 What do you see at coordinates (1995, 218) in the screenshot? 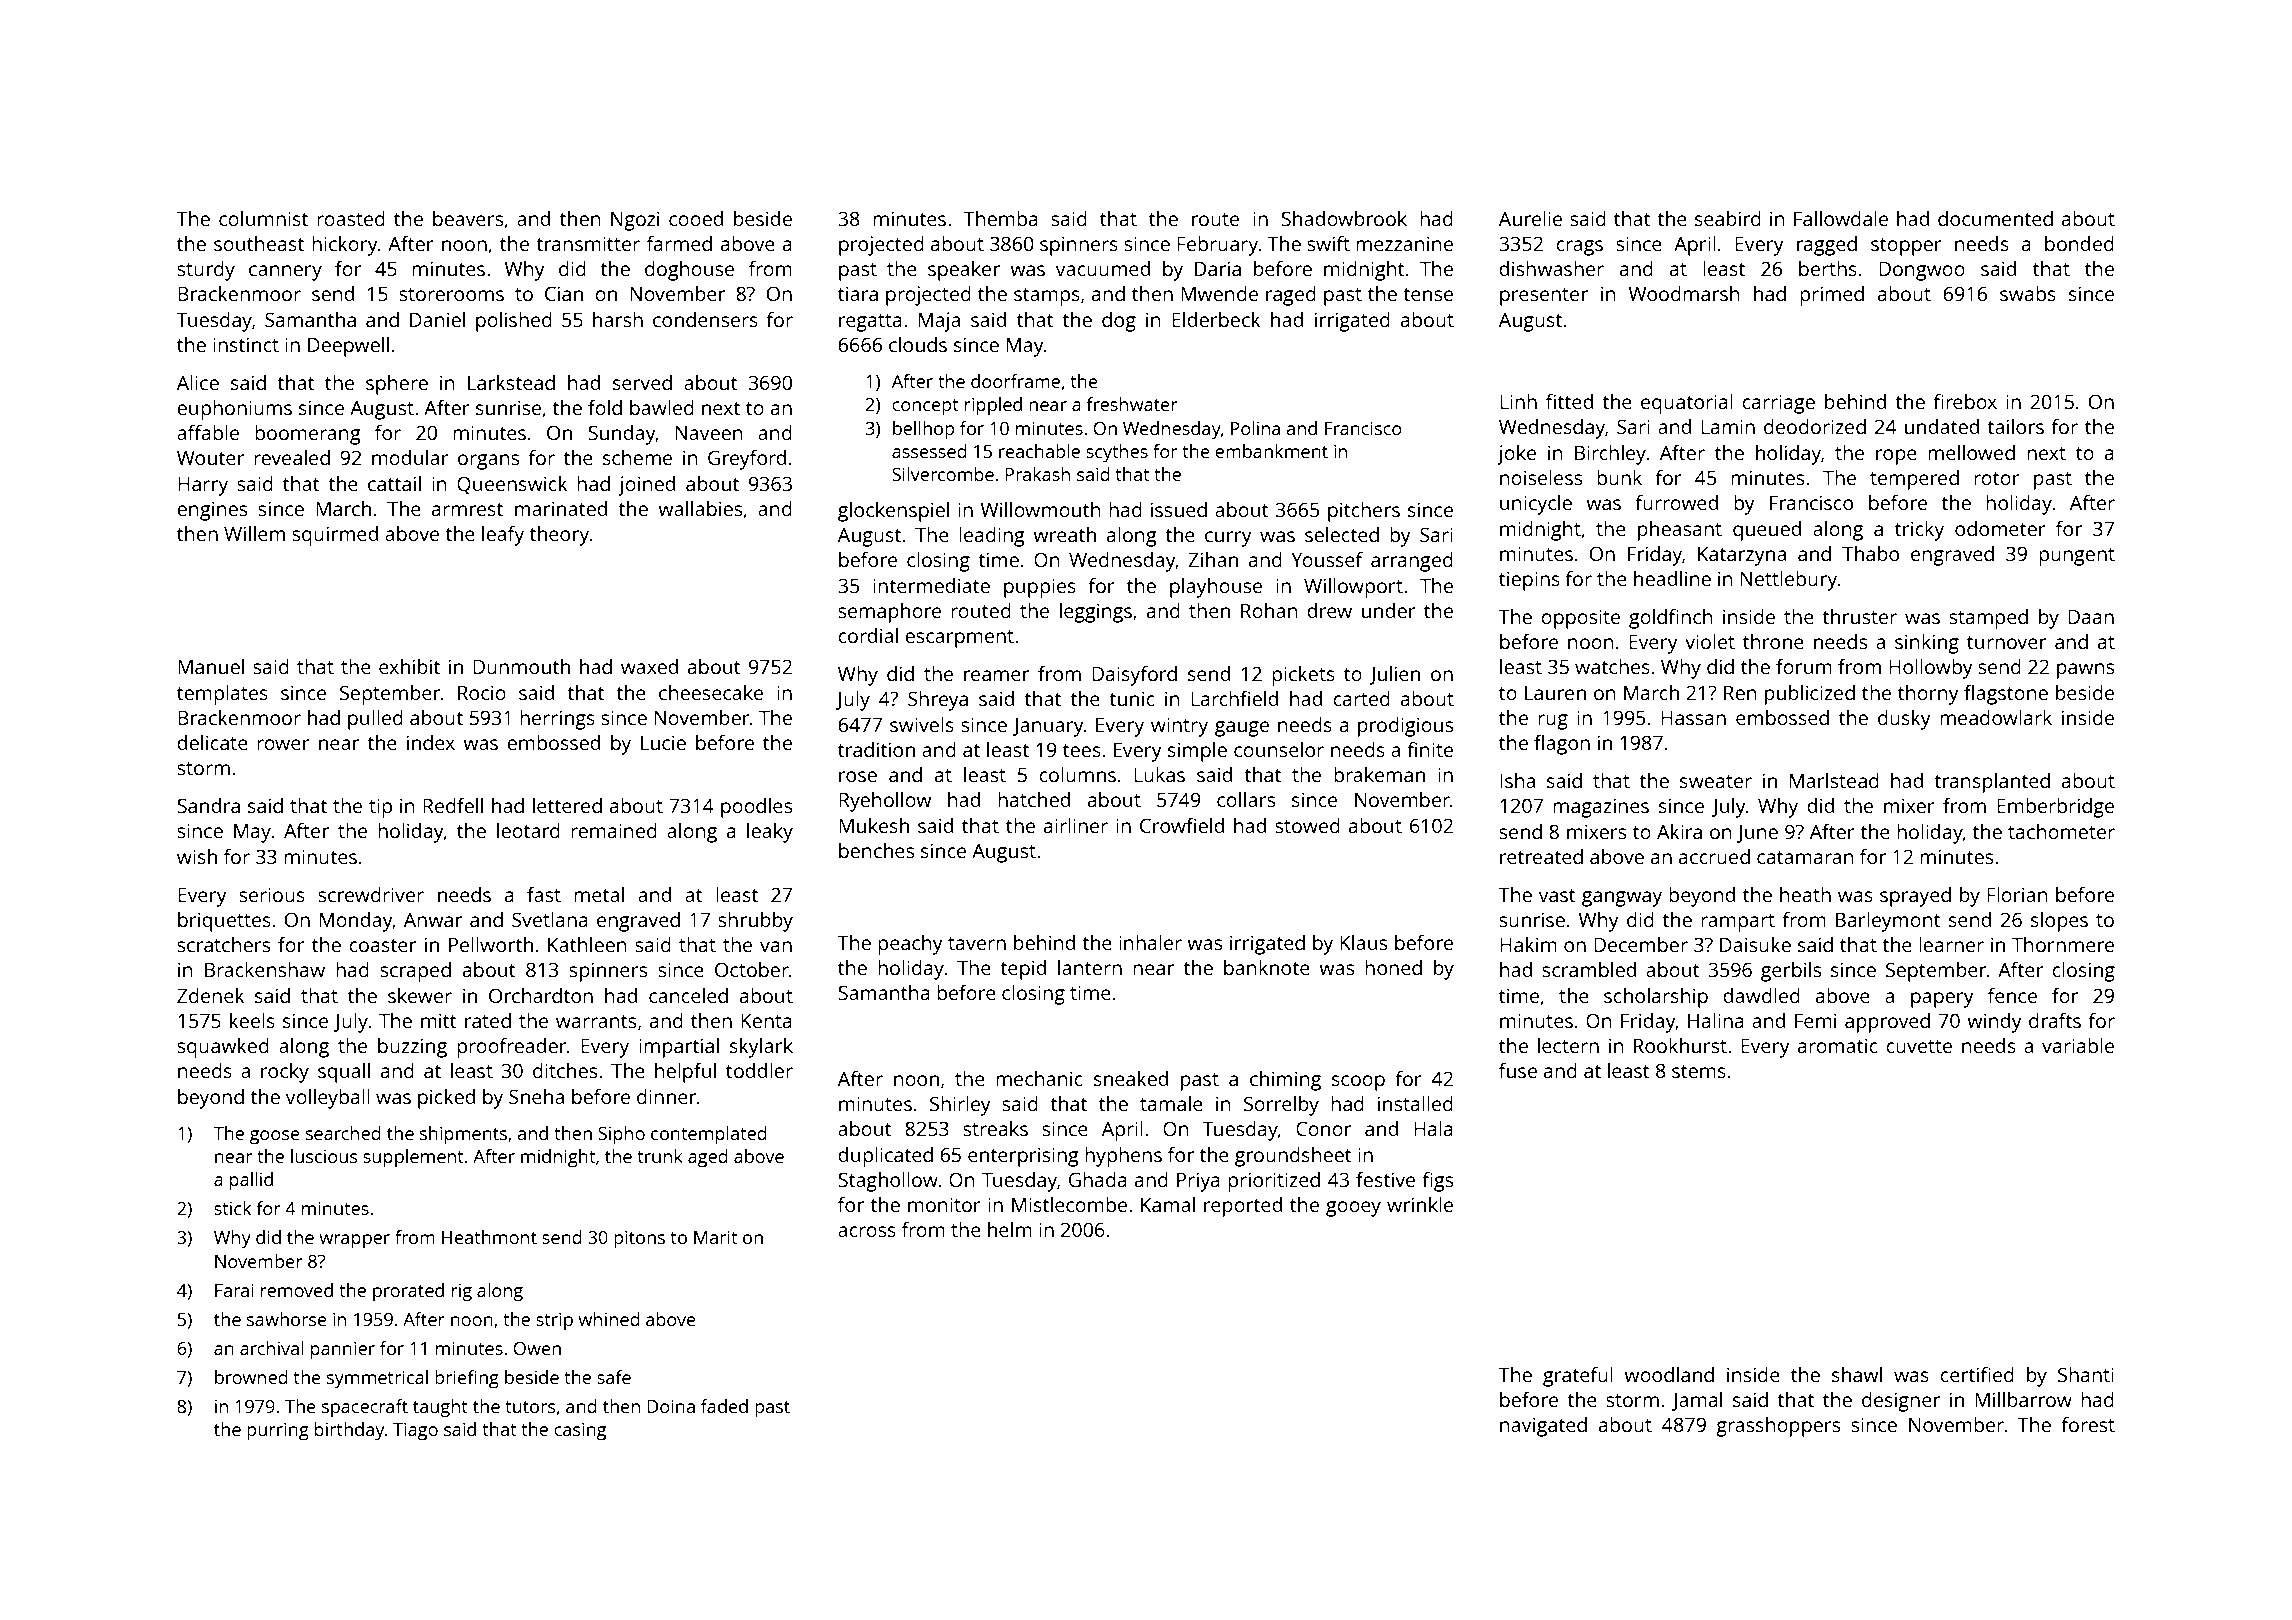
I see `documented` at bounding box center [1995, 218].
